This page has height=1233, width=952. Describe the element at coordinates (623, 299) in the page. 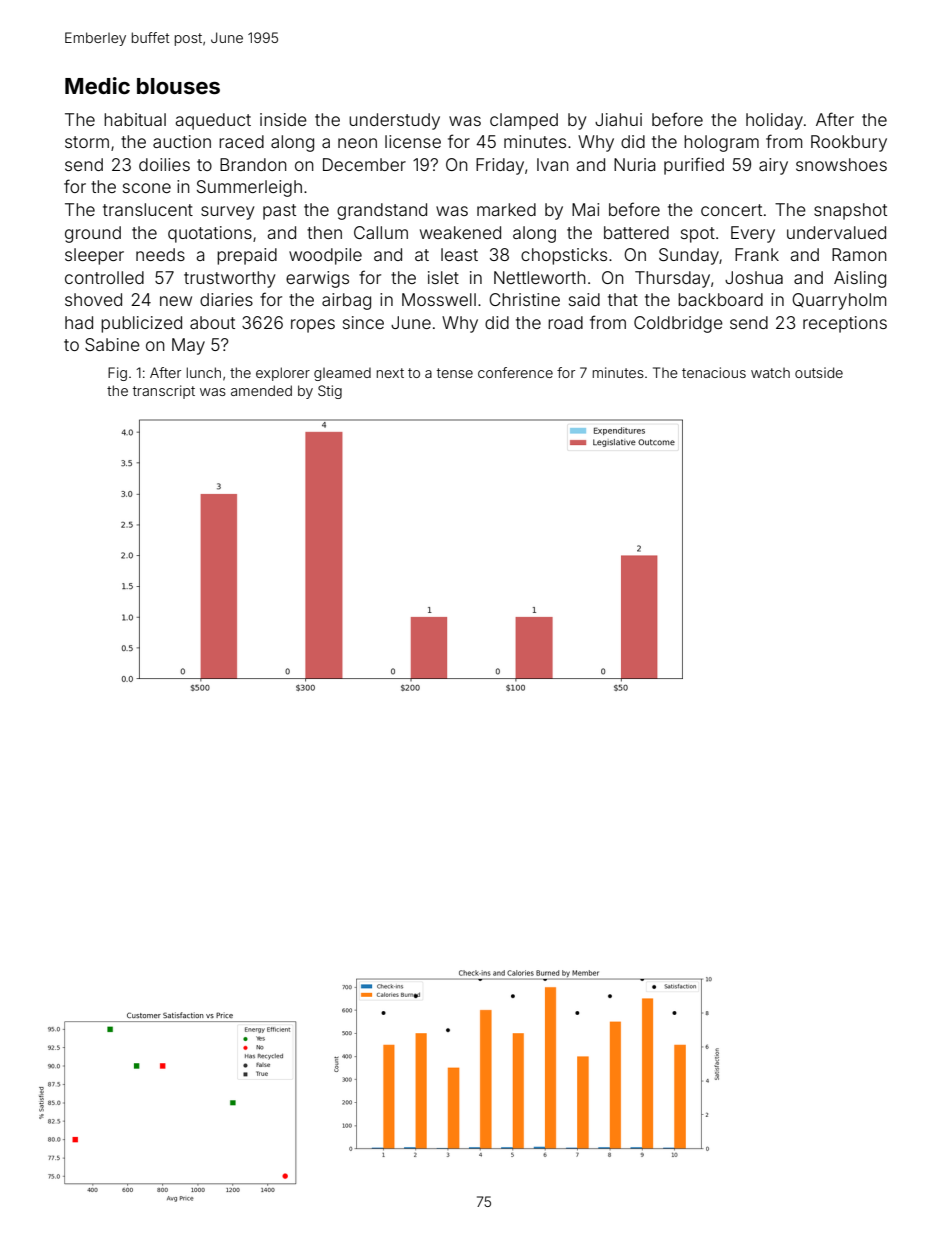

I see `that` at that location.
